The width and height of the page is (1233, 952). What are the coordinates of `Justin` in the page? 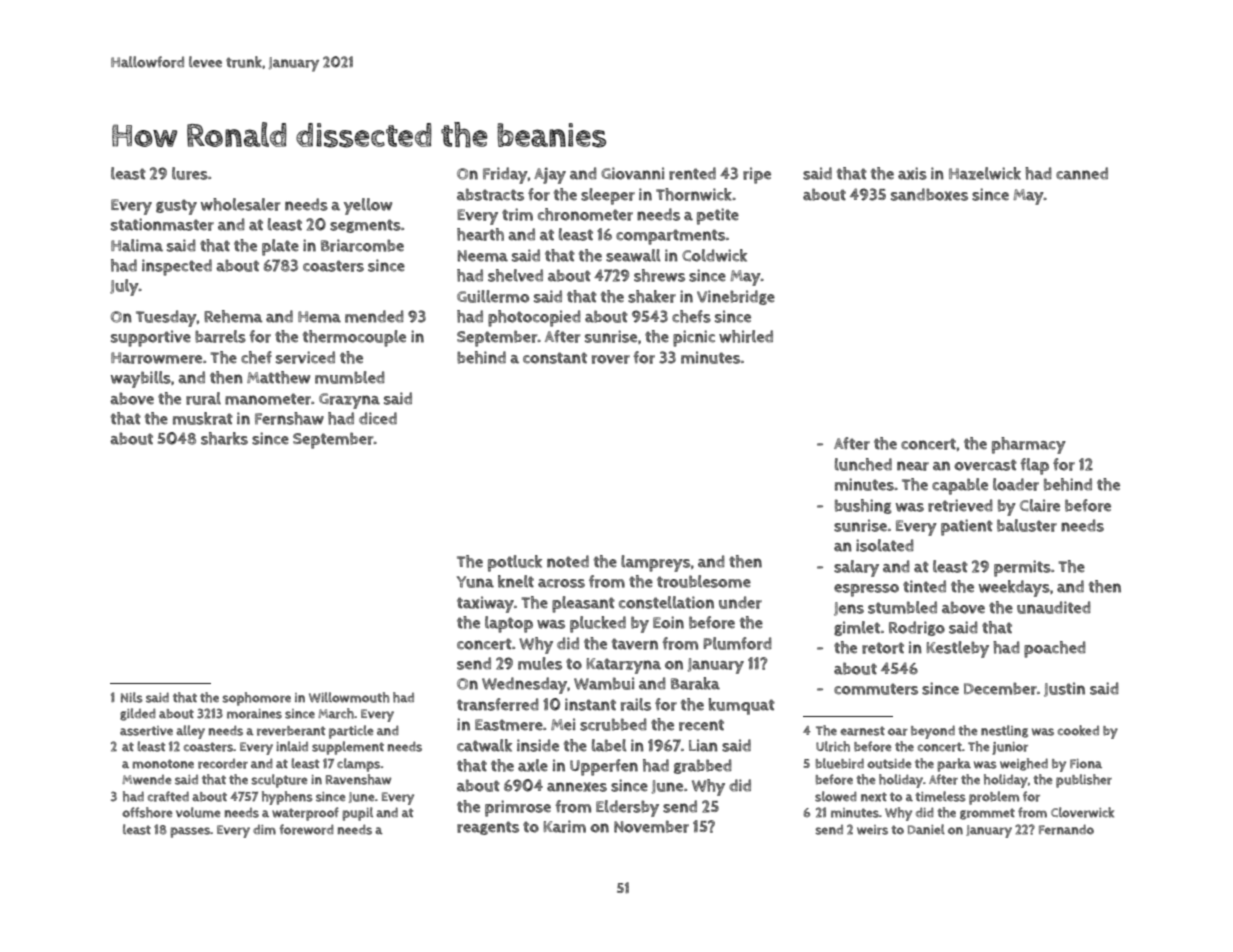 It's located at (1064, 689).
